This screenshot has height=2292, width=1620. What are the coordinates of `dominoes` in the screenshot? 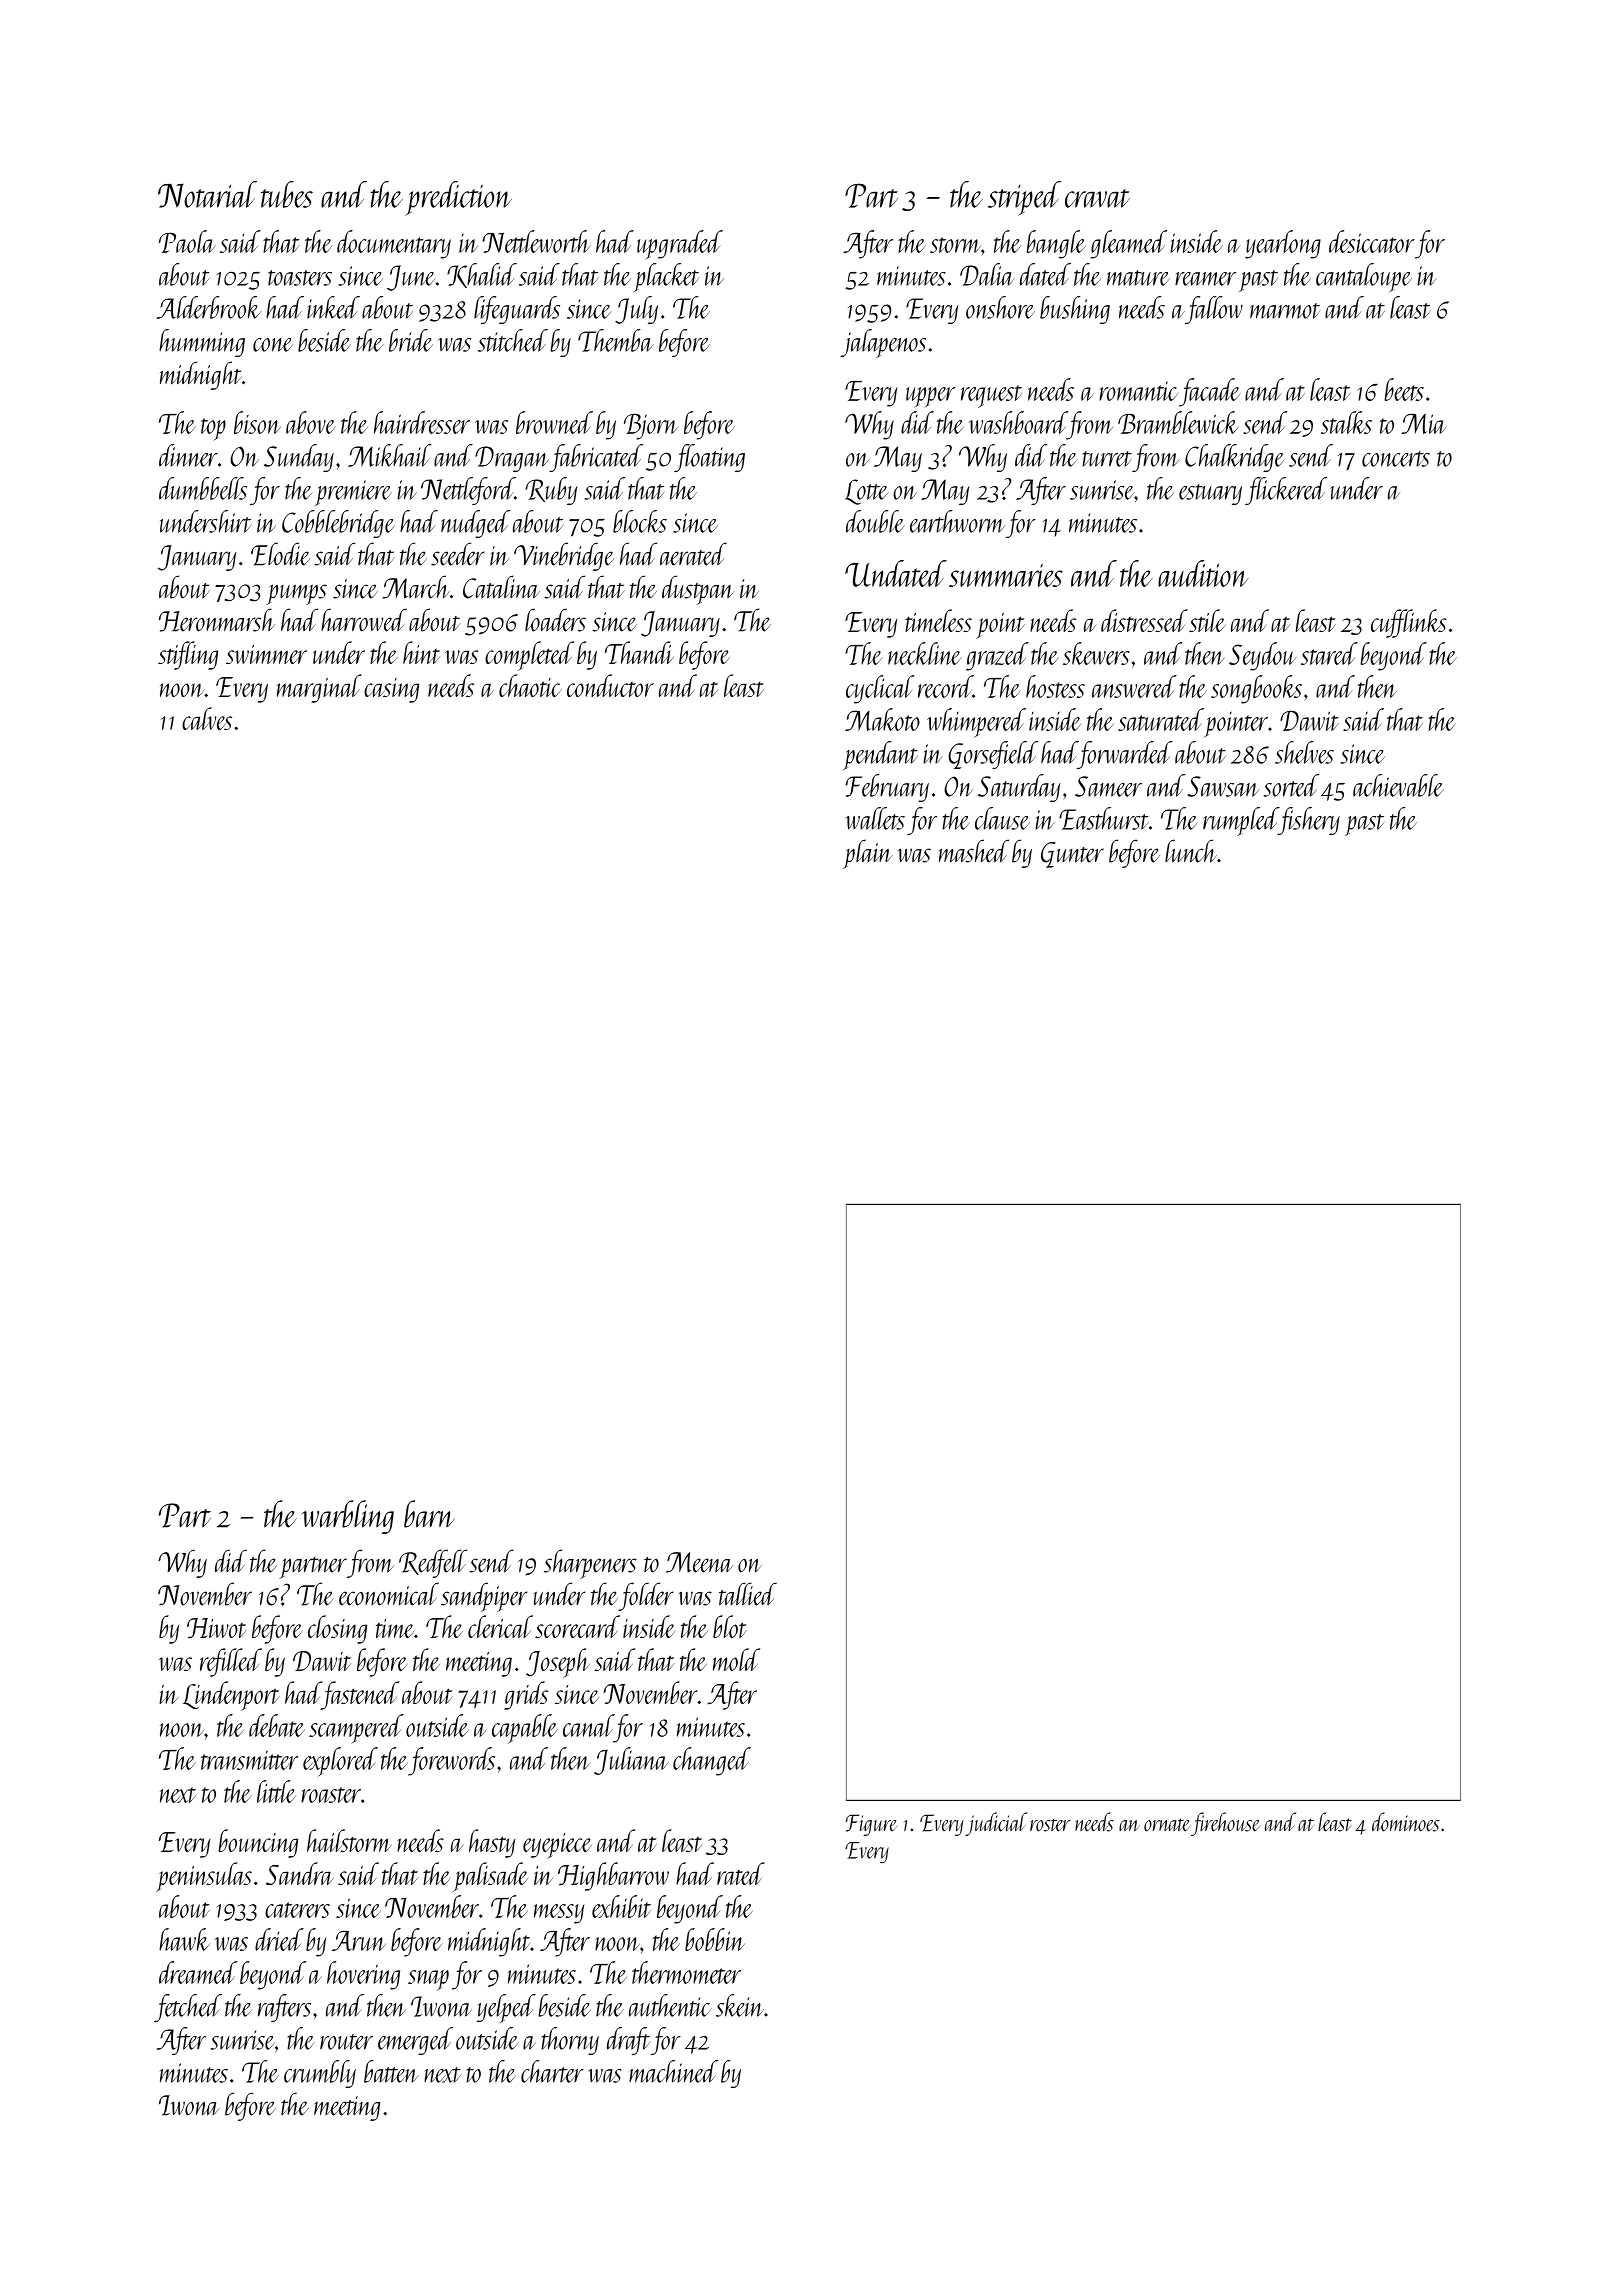 It's located at (1406, 1822).
